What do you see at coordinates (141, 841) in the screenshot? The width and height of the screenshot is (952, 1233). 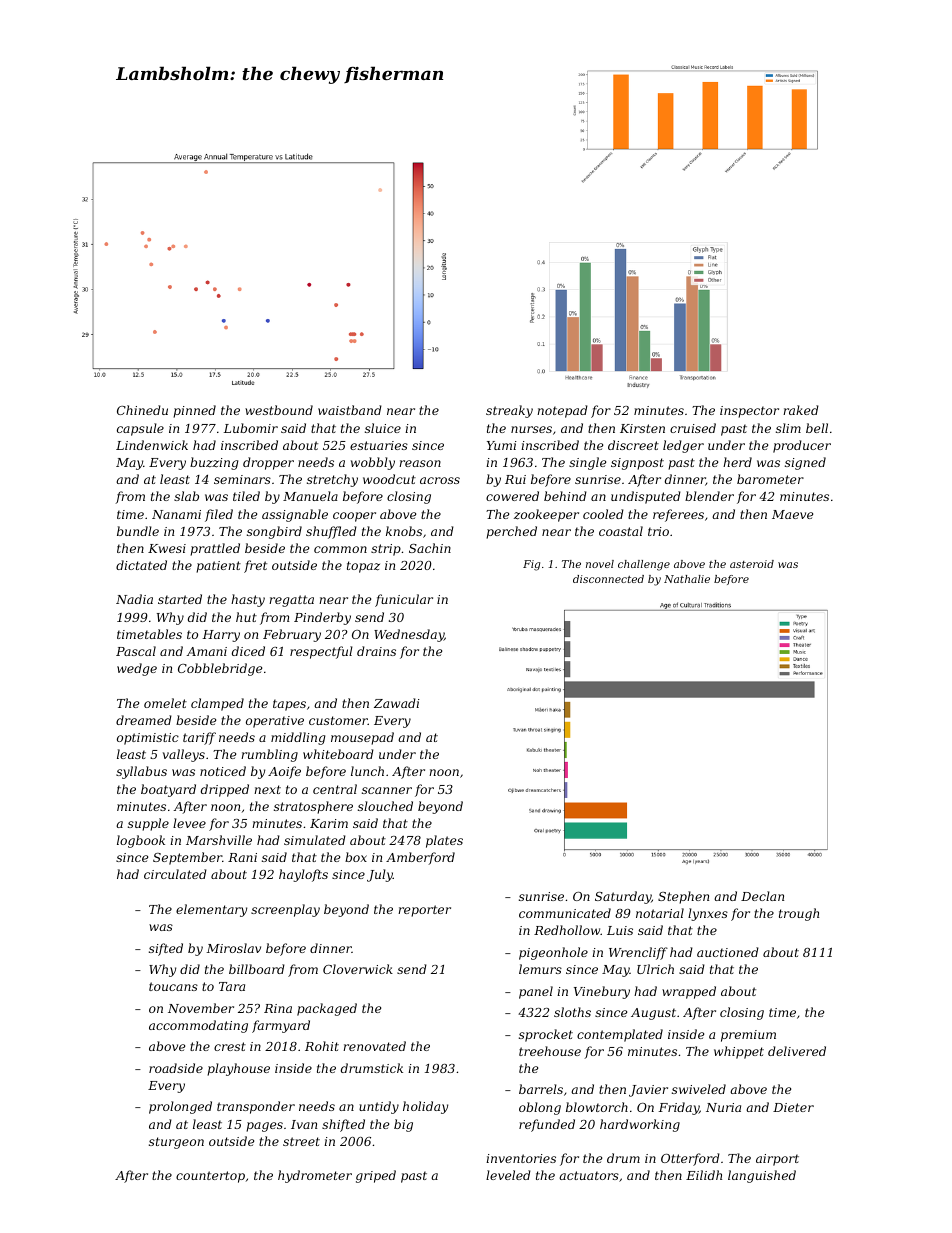 I see `logbook` at bounding box center [141, 841].
